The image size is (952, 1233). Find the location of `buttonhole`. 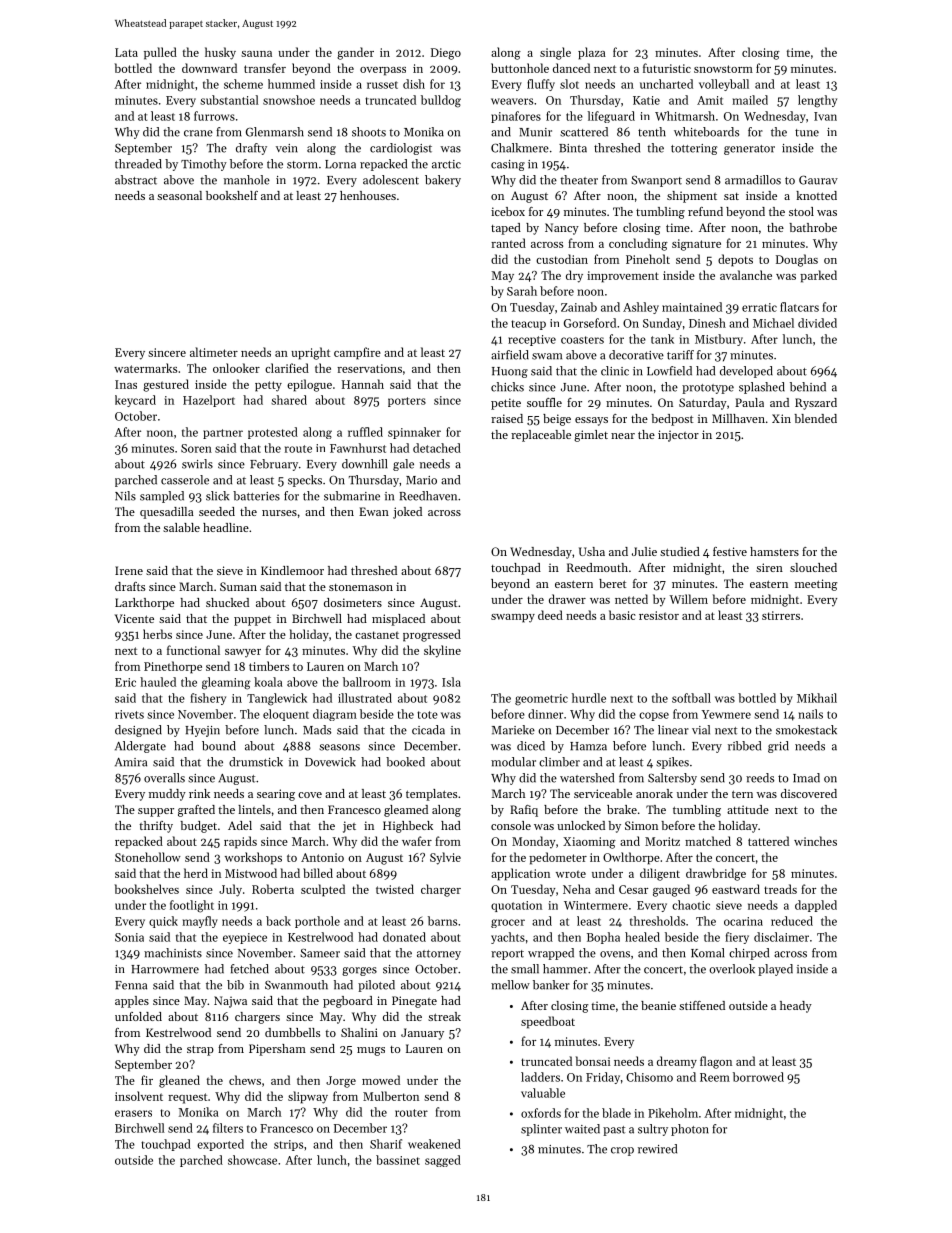

buttonhole is located at coordinates (520, 68).
